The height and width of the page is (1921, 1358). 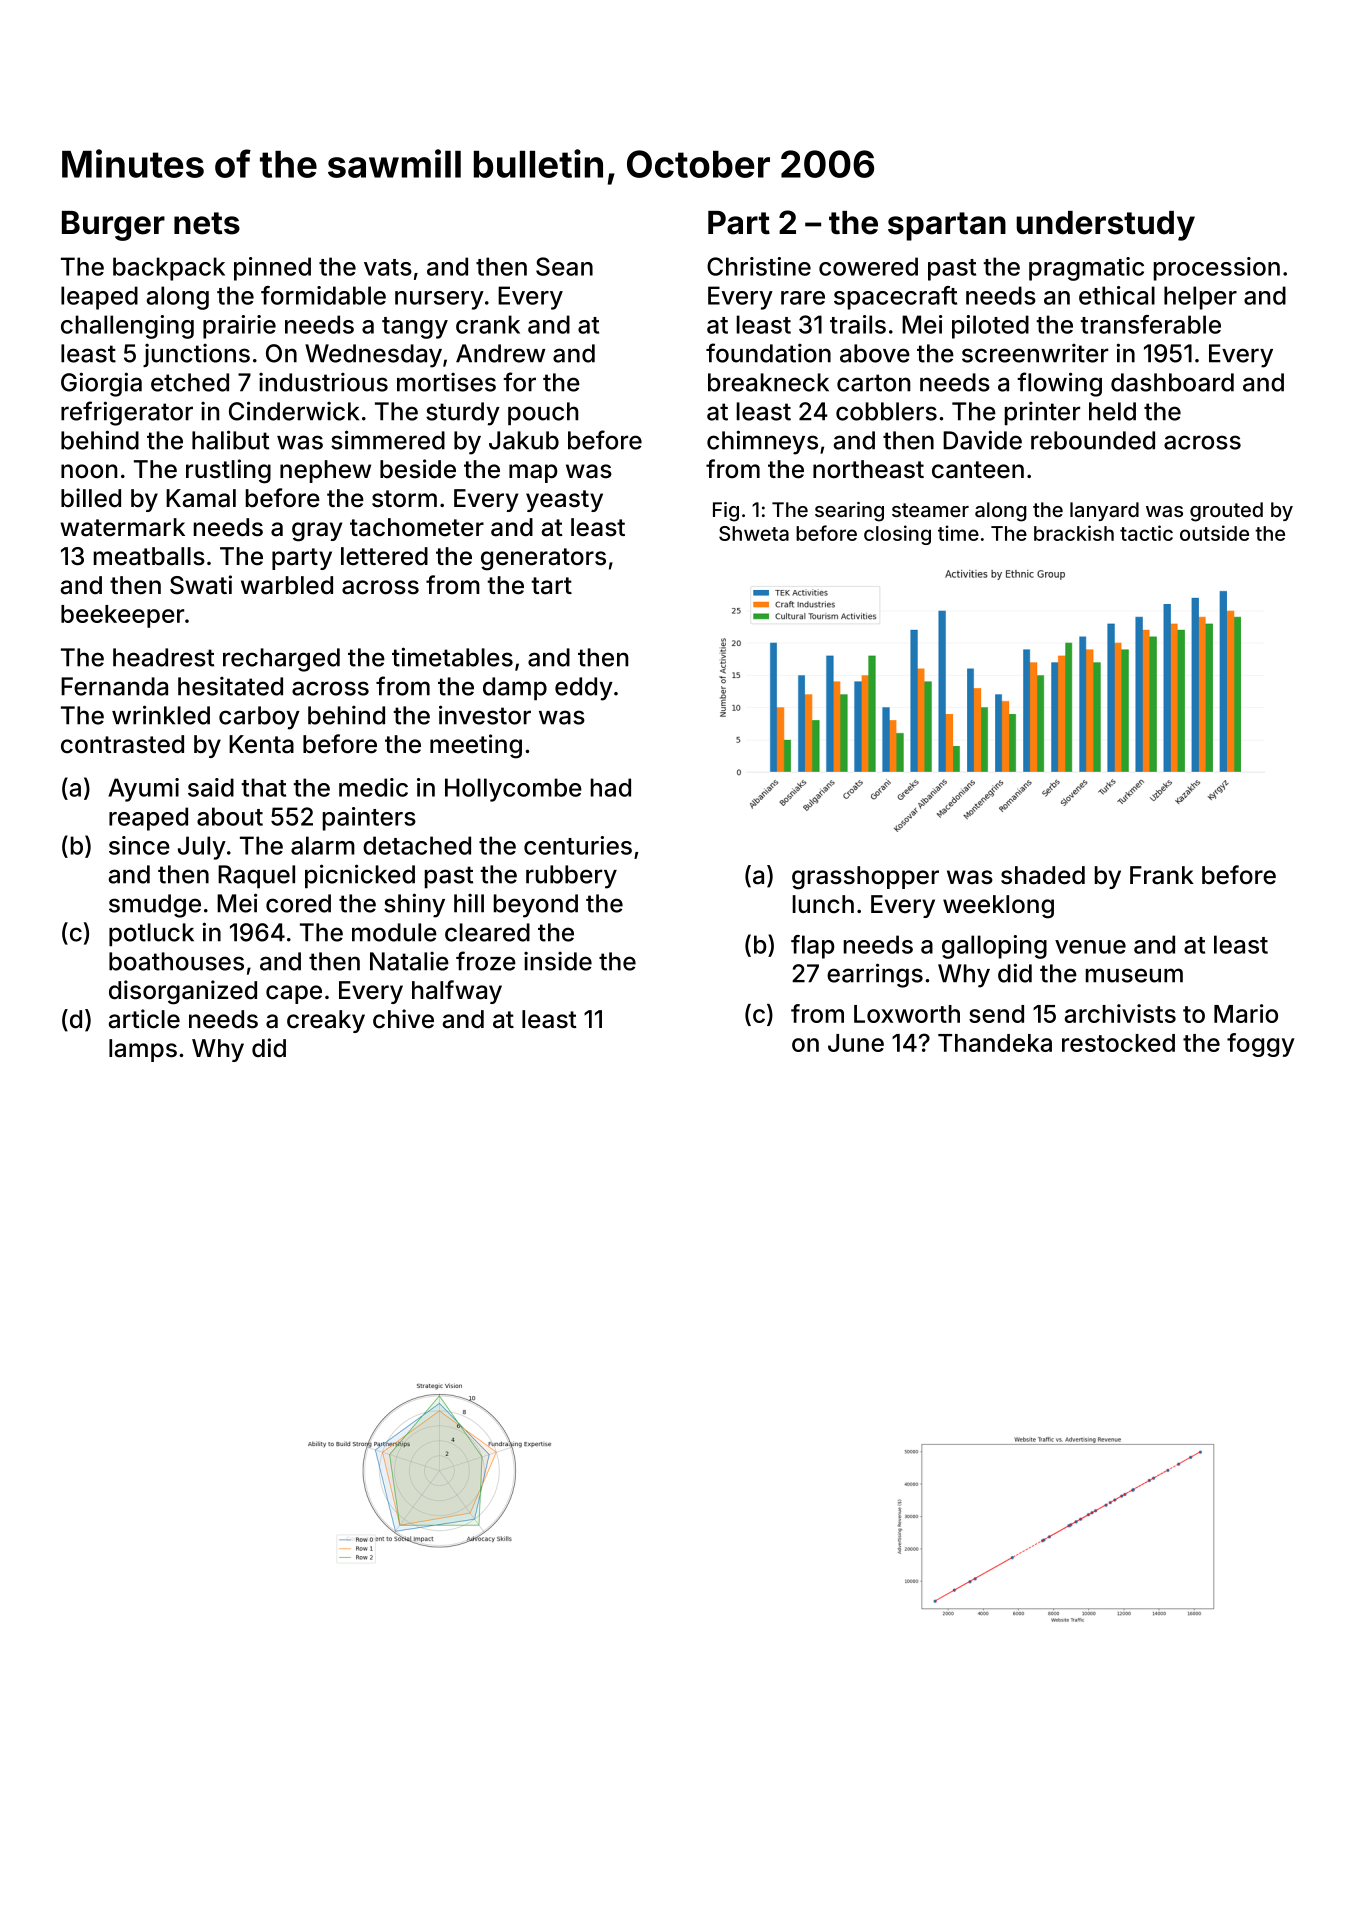 What do you see at coordinates (176, 961) in the page?
I see `boathouses` at bounding box center [176, 961].
